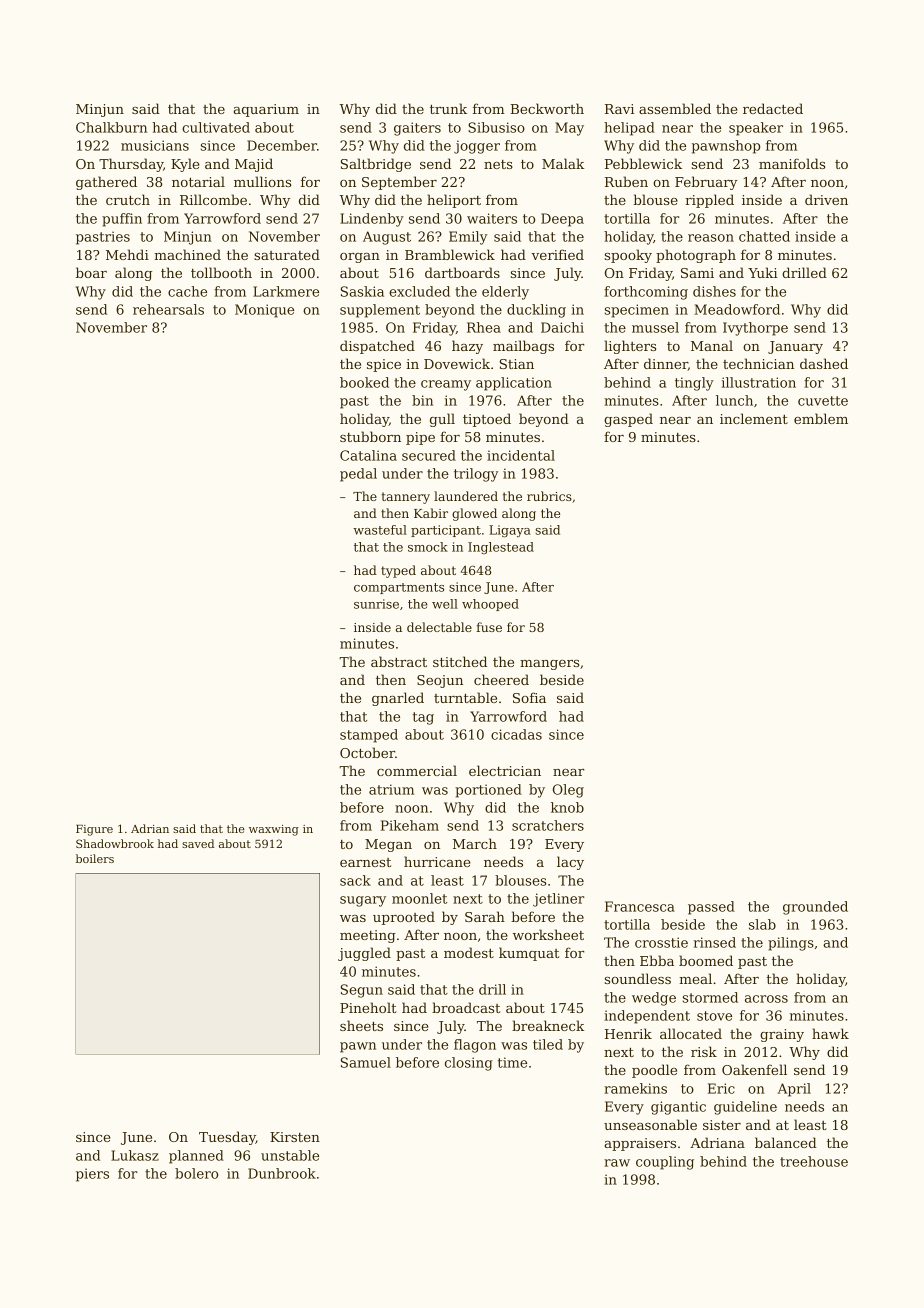  I want to click on boilers, so click(95, 858).
